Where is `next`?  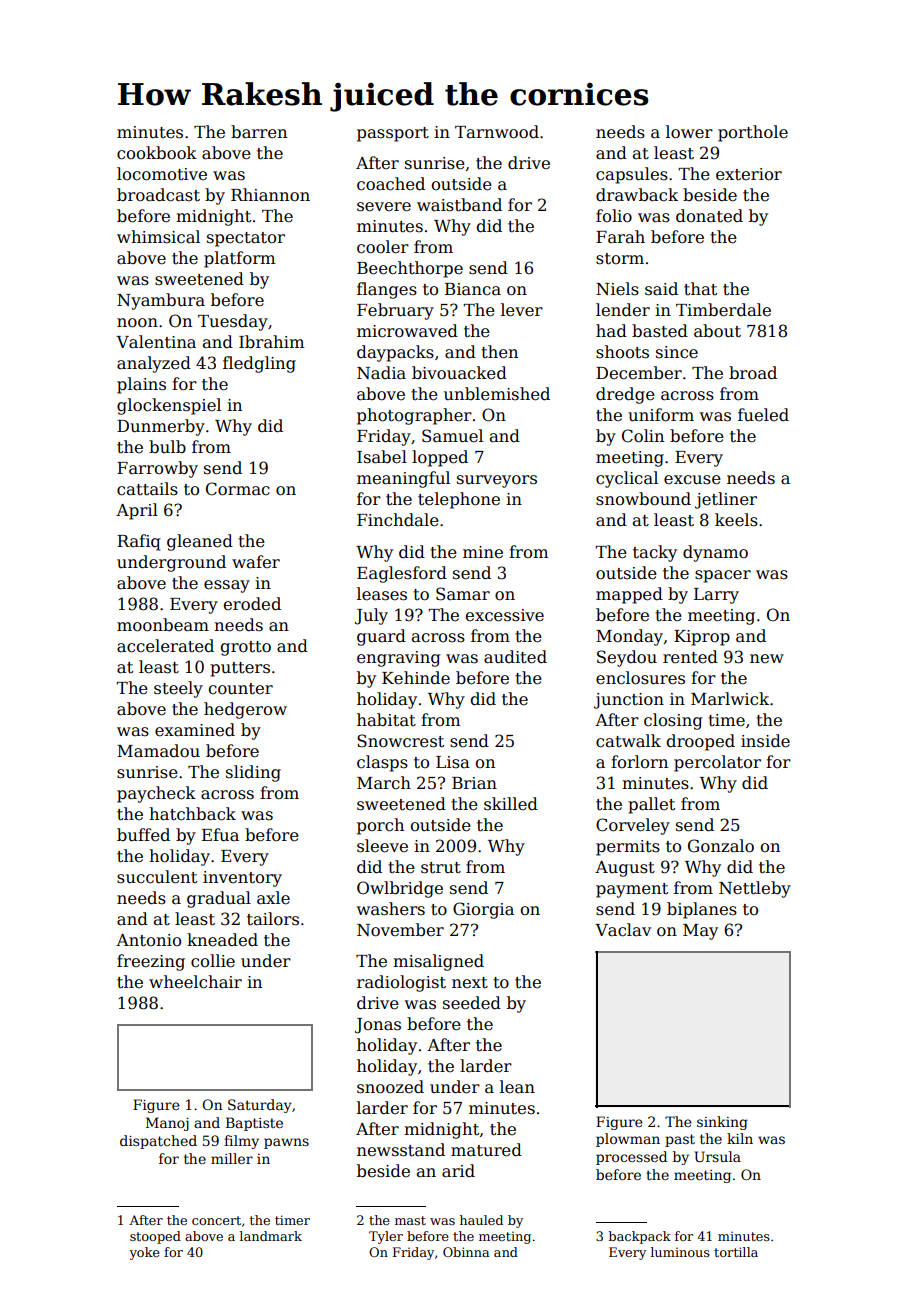 next is located at coordinates (470, 983).
